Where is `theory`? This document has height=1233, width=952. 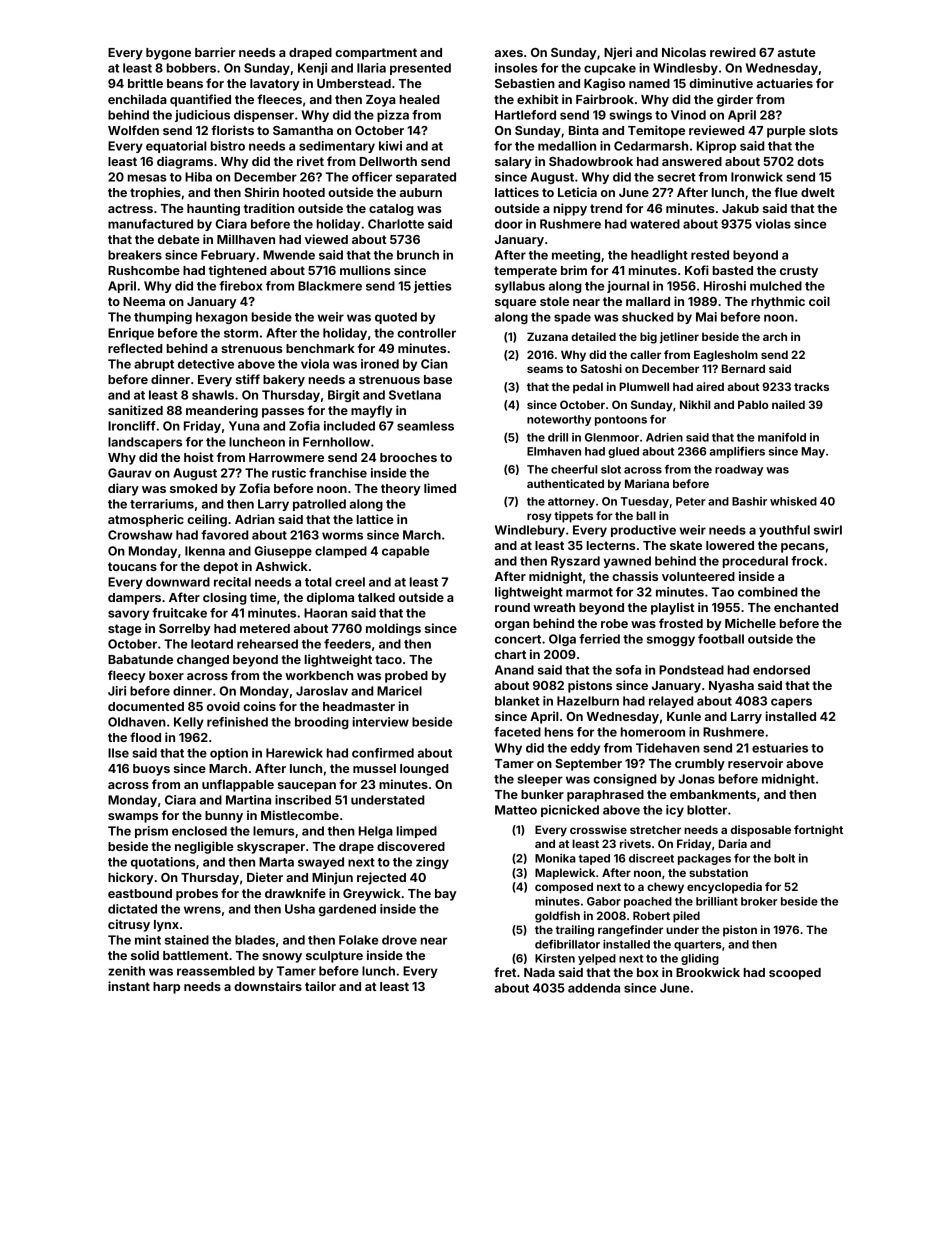
theory is located at coordinates (401, 490).
